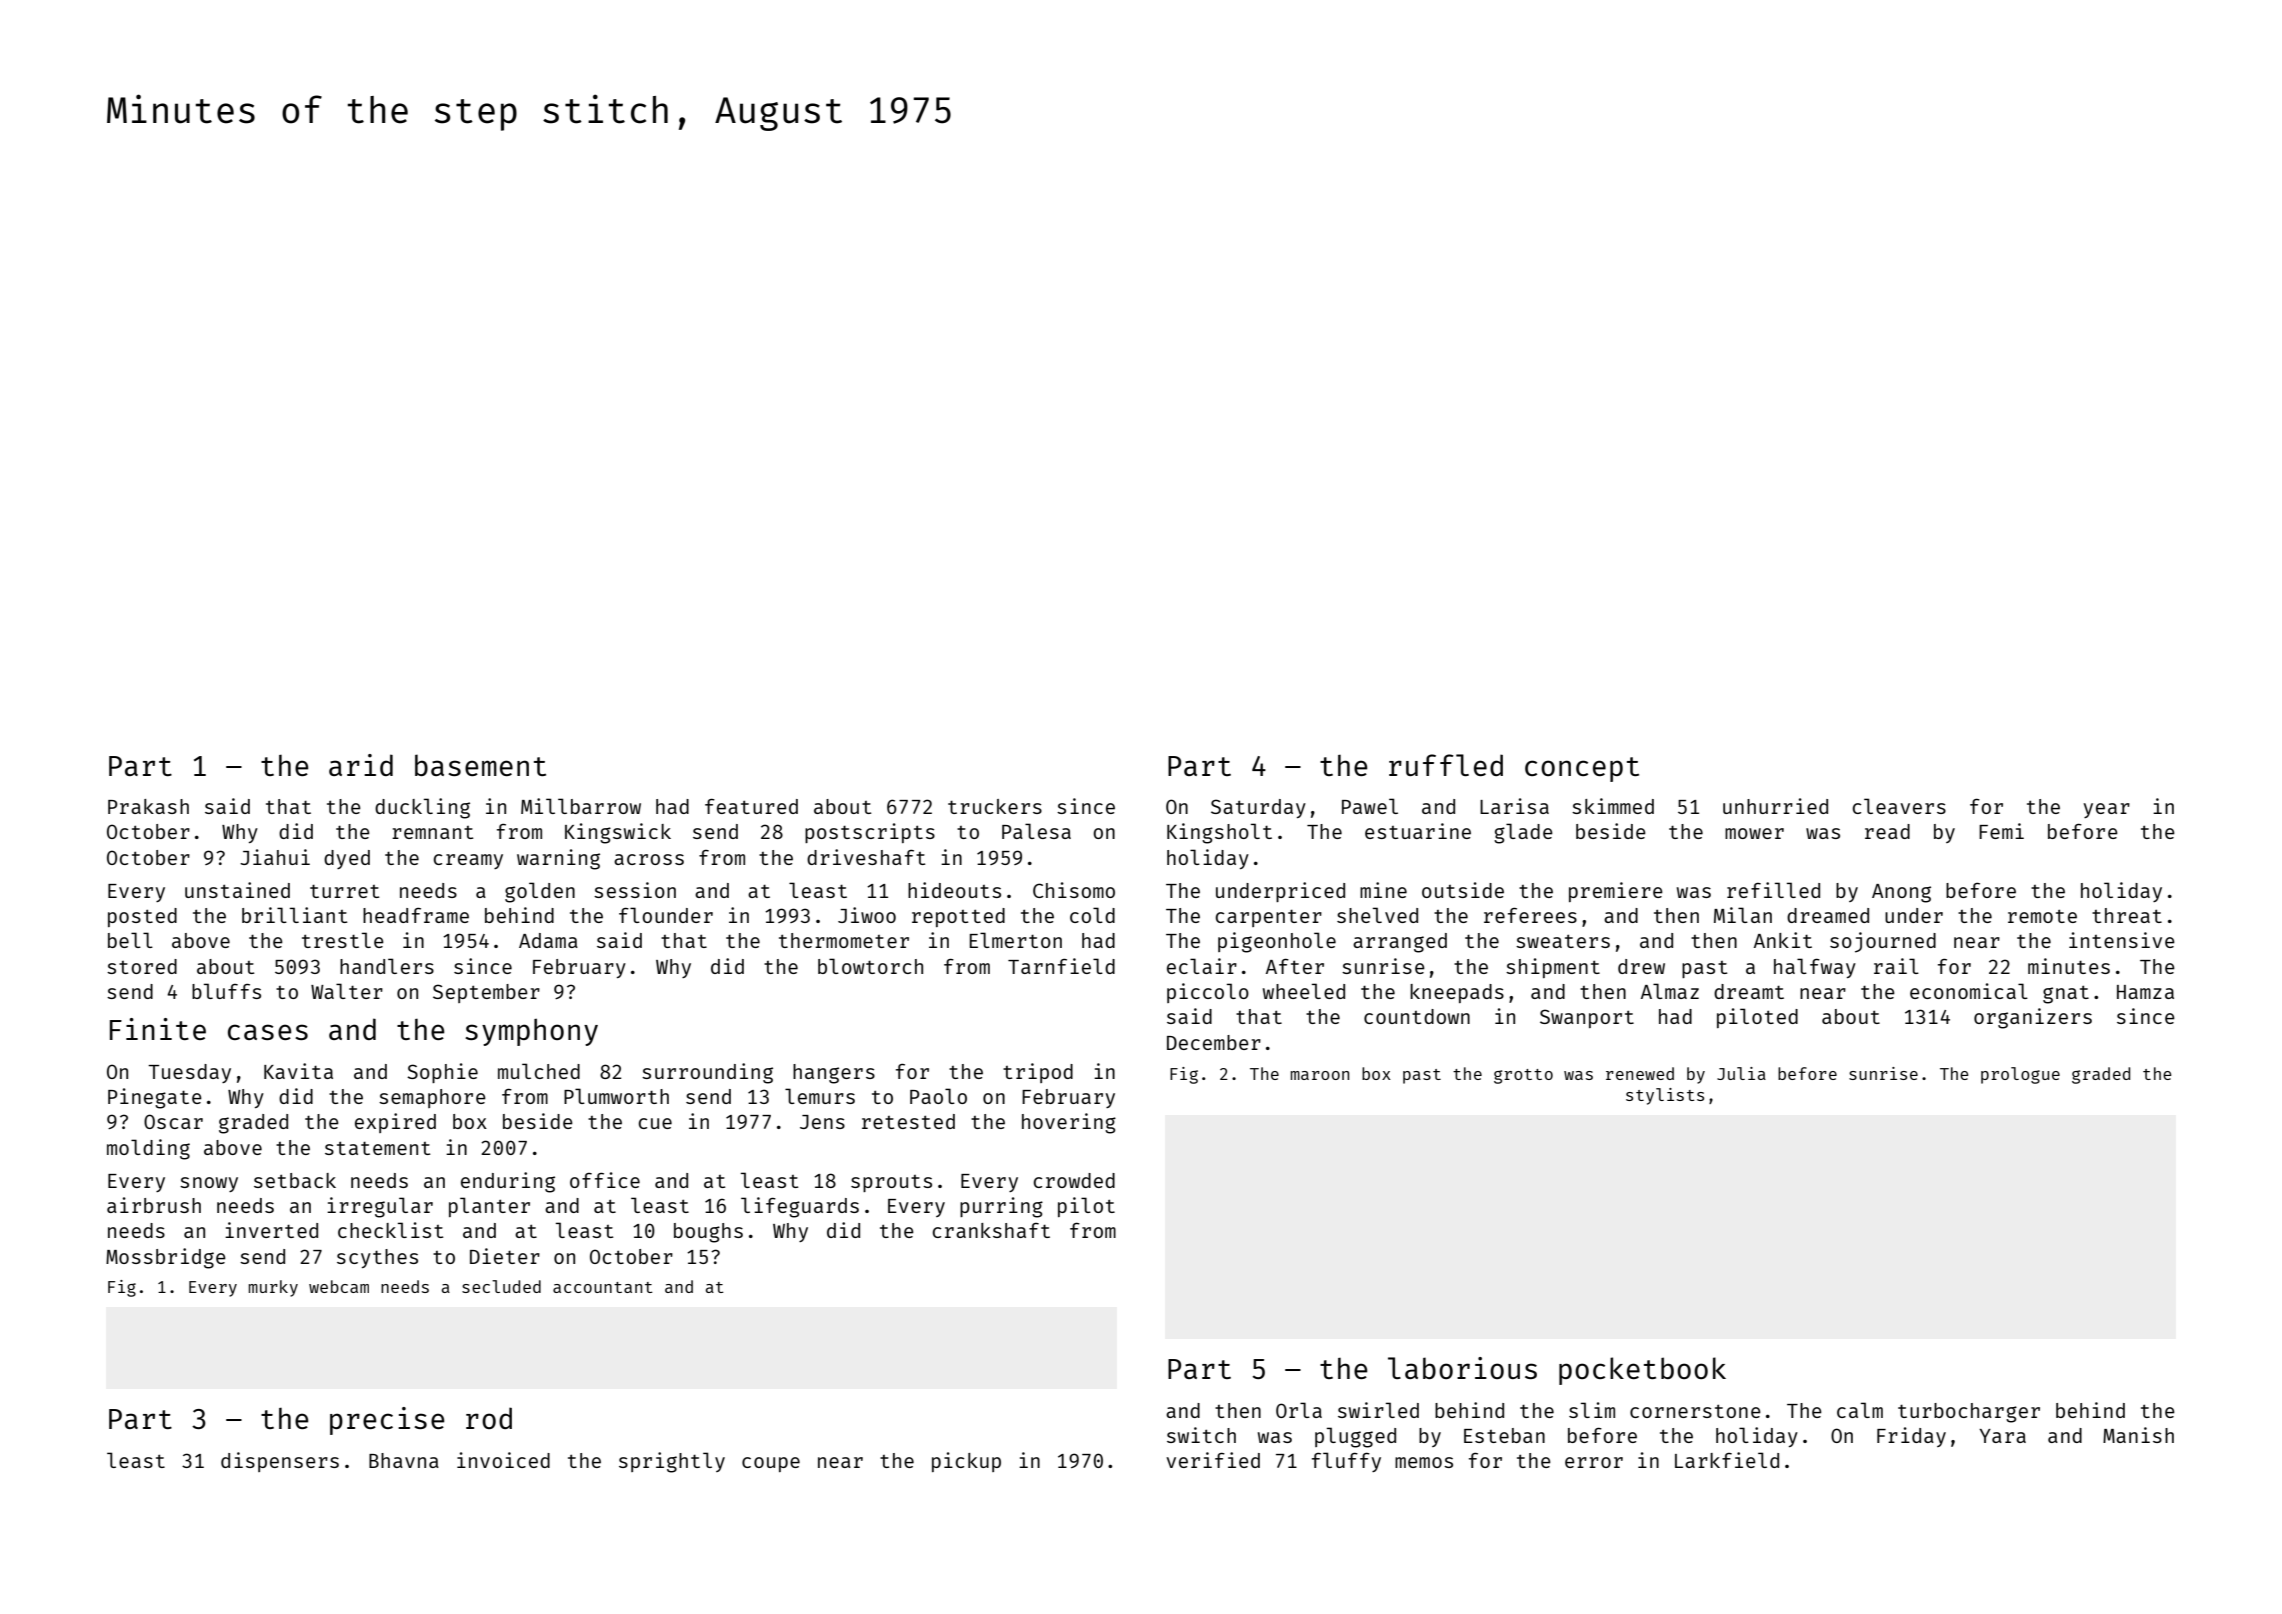  Describe the element at coordinates (503, 1460) in the document. I see `invoiced` at that location.
